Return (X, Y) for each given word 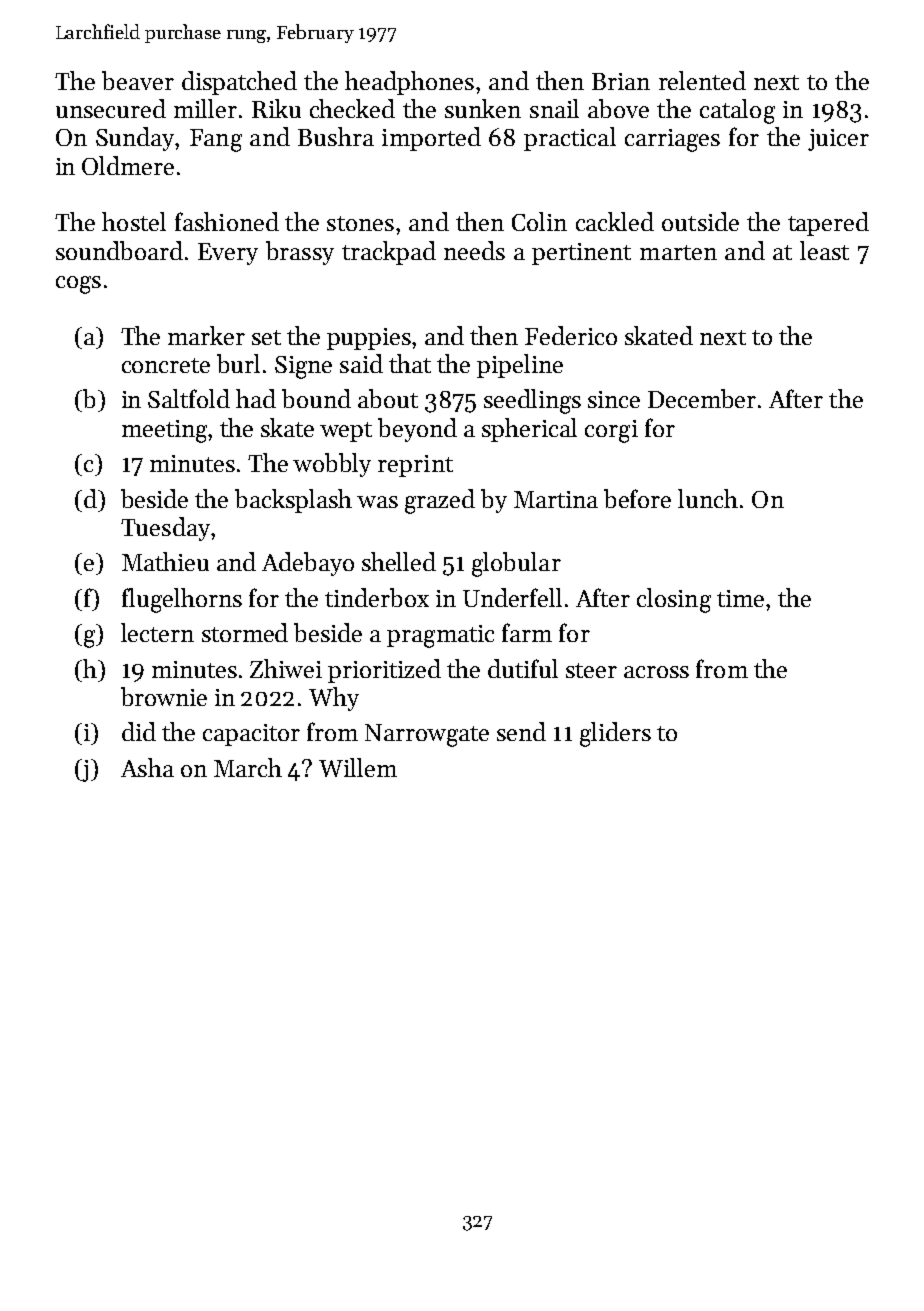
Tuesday (165, 529)
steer (591, 670)
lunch (708, 498)
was (377, 502)
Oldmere (128, 165)
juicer (838, 140)
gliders (615, 734)
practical (570, 139)
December (702, 398)
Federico (571, 335)
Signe (303, 367)
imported (431, 139)
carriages (672, 140)
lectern (157, 632)
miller (205, 108)
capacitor (251, 735)
